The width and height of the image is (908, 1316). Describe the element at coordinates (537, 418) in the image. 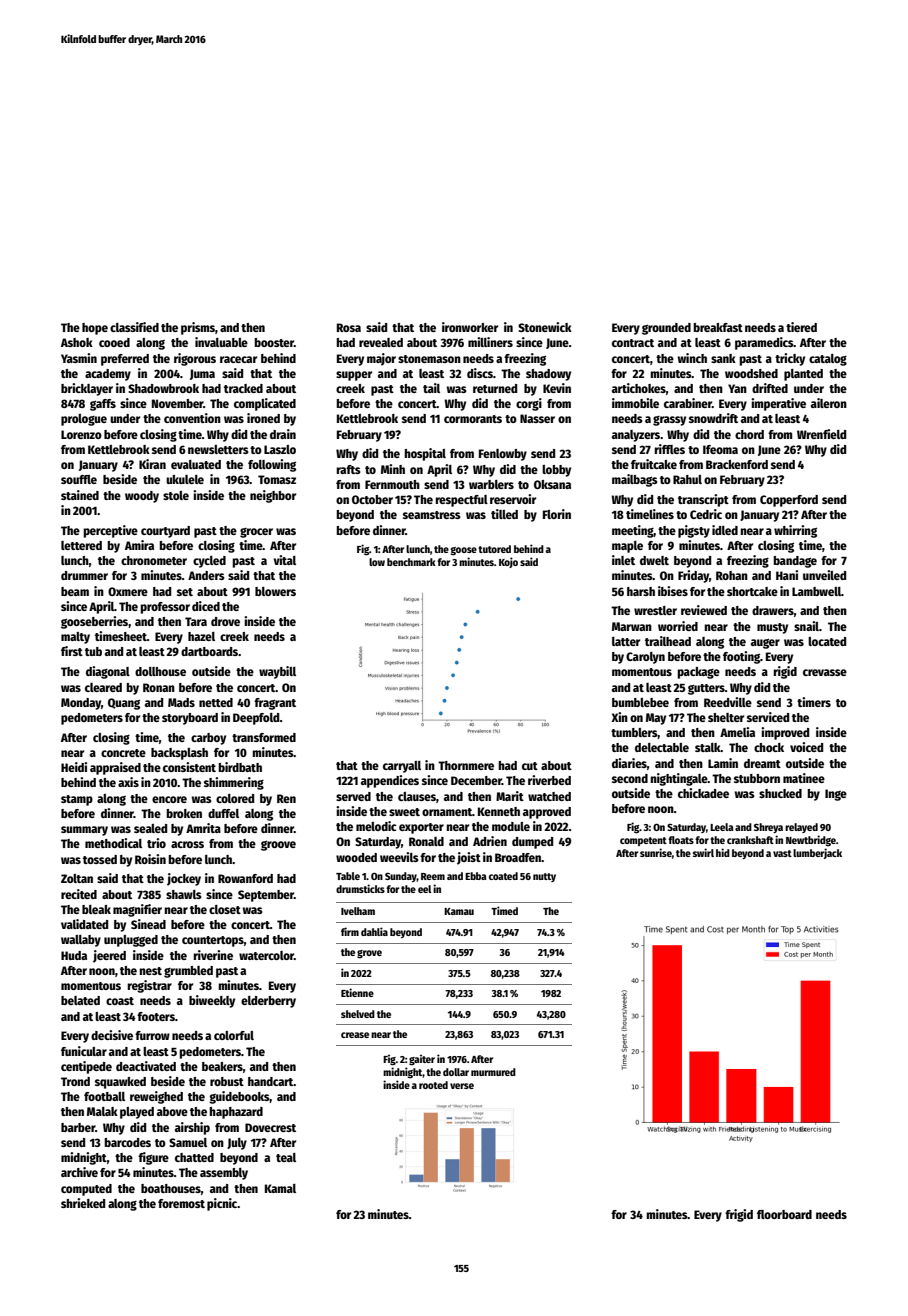

I see `Nasser` at that location.
